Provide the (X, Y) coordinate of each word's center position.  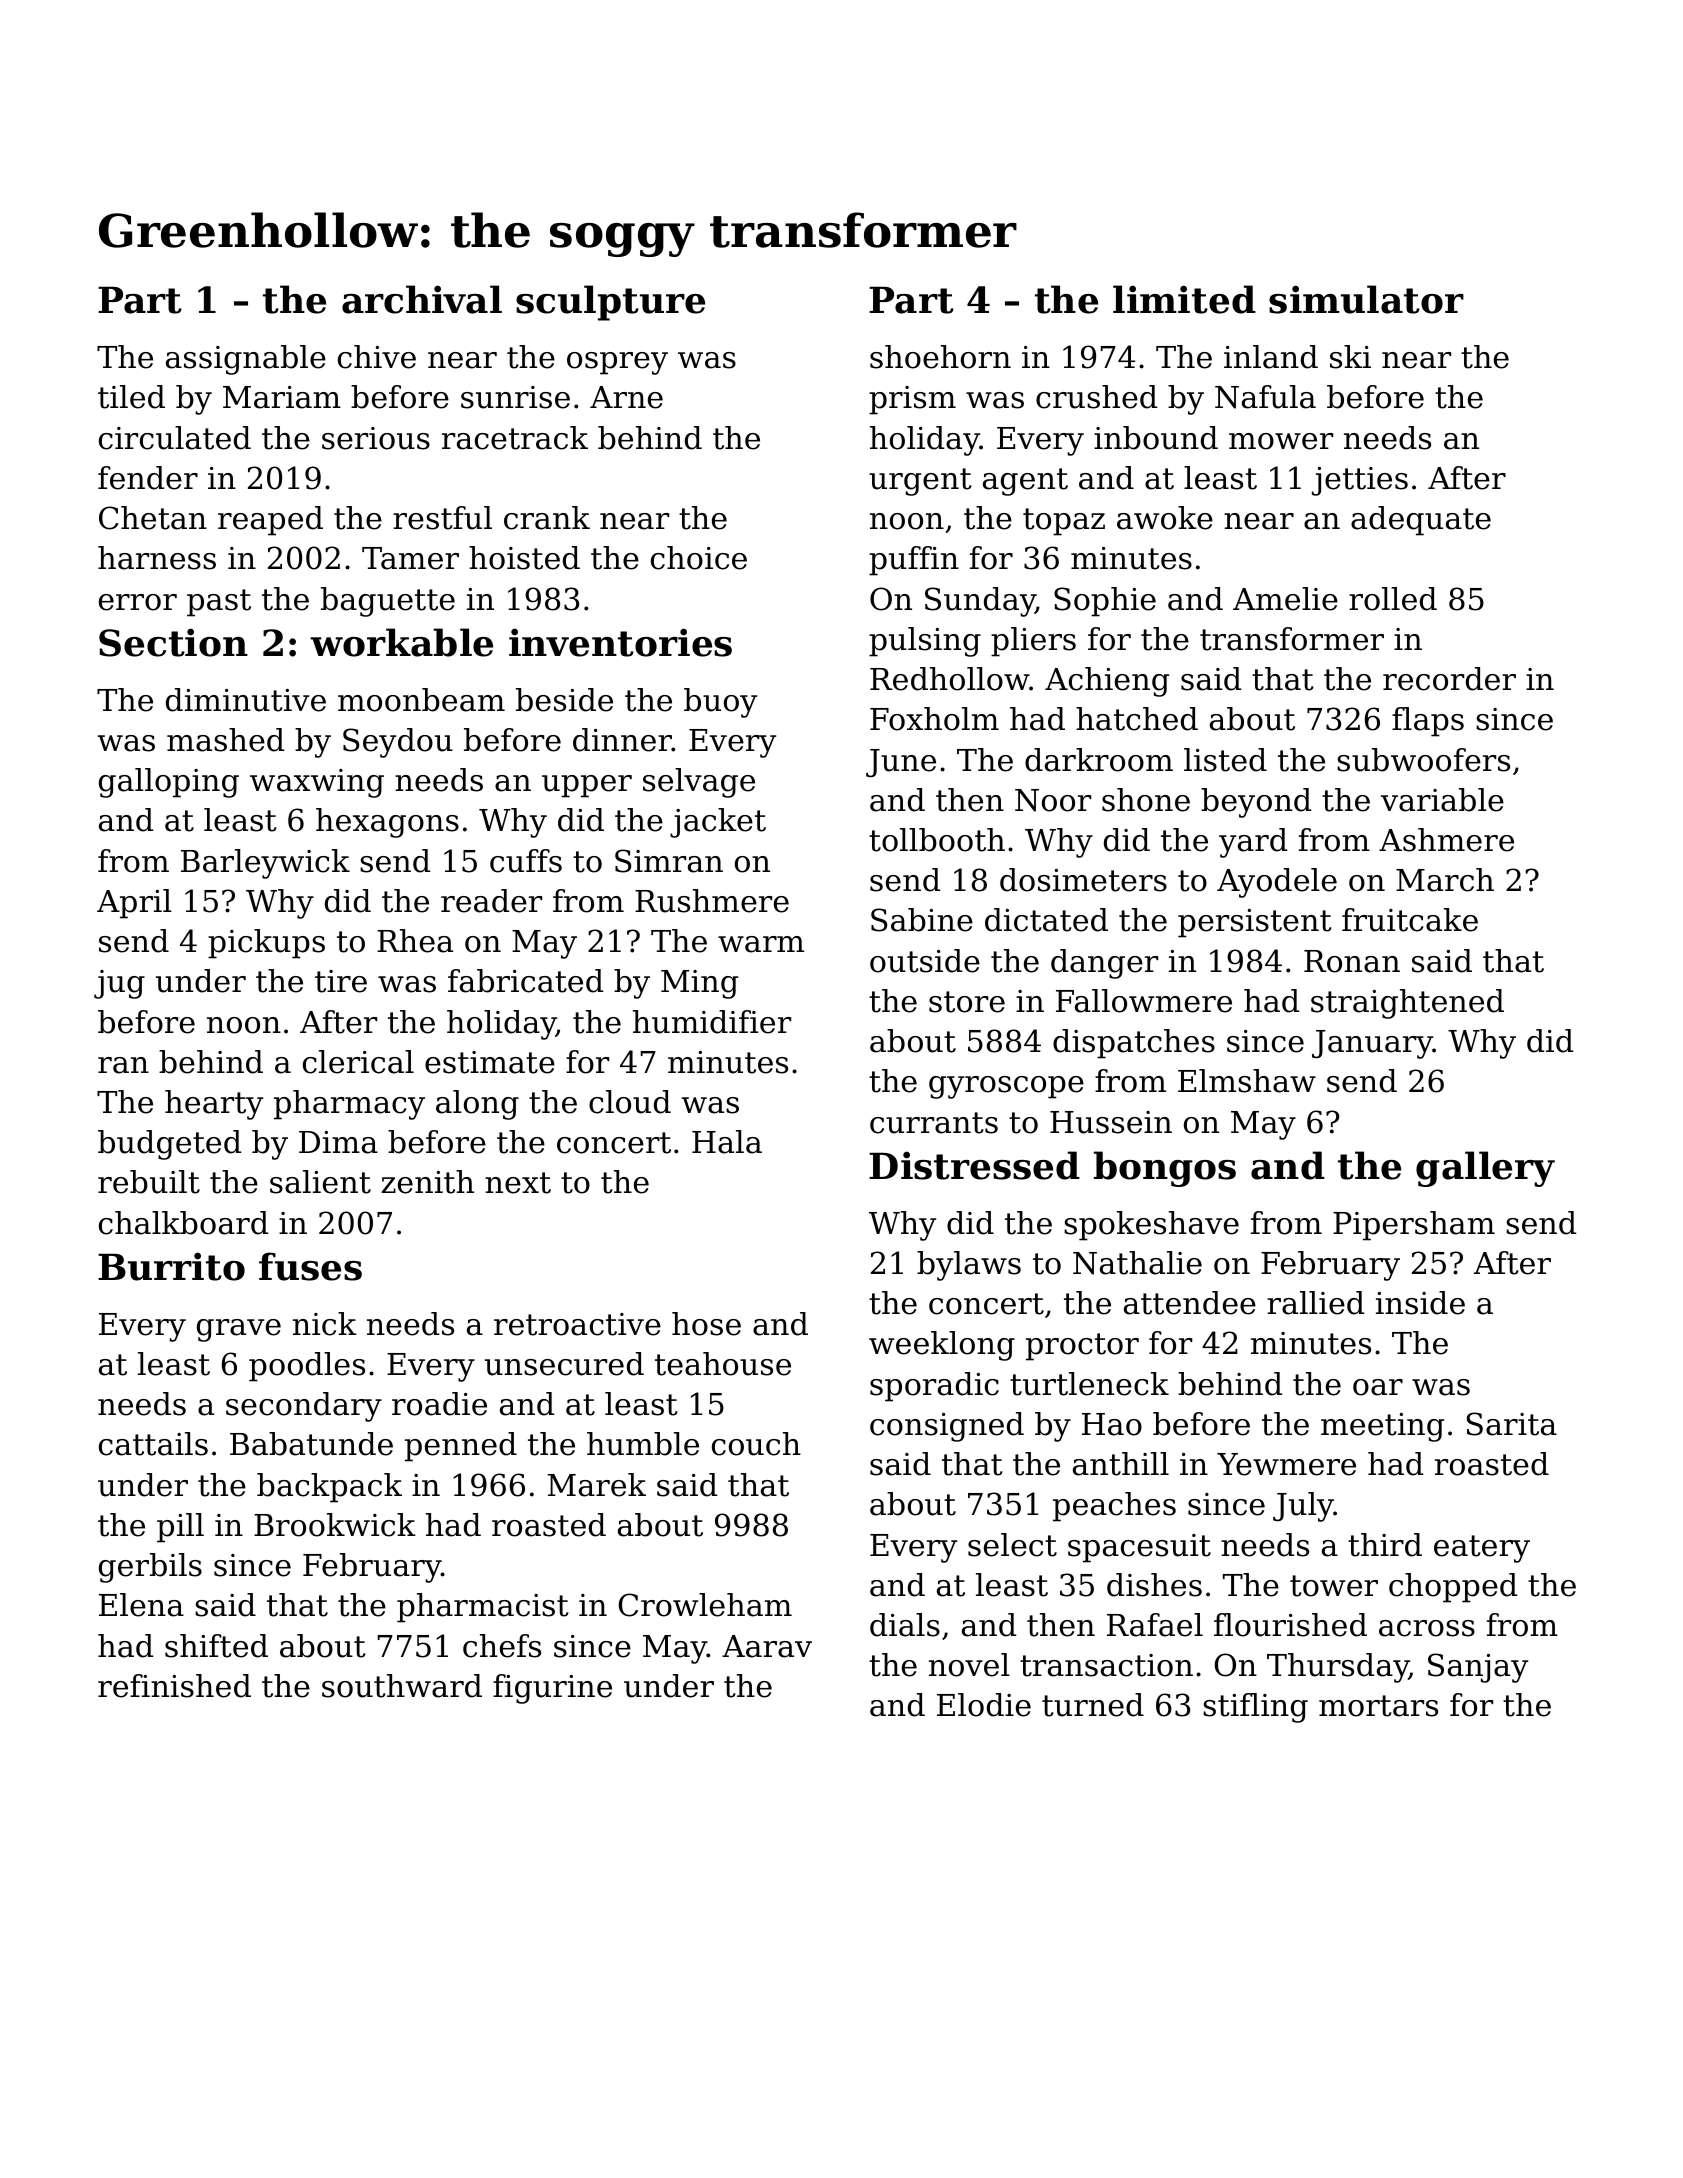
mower (1281, 441)
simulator (1366, 299)
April (134, 904)
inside (1420, 1303)
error (138, 602)
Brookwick (335, 1525)
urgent (920, 482)
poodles (307, 1367)
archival (422, 299)
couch (756, 1444)
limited (1184, 299)
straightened (1407, 1004)
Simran (669, 861)
